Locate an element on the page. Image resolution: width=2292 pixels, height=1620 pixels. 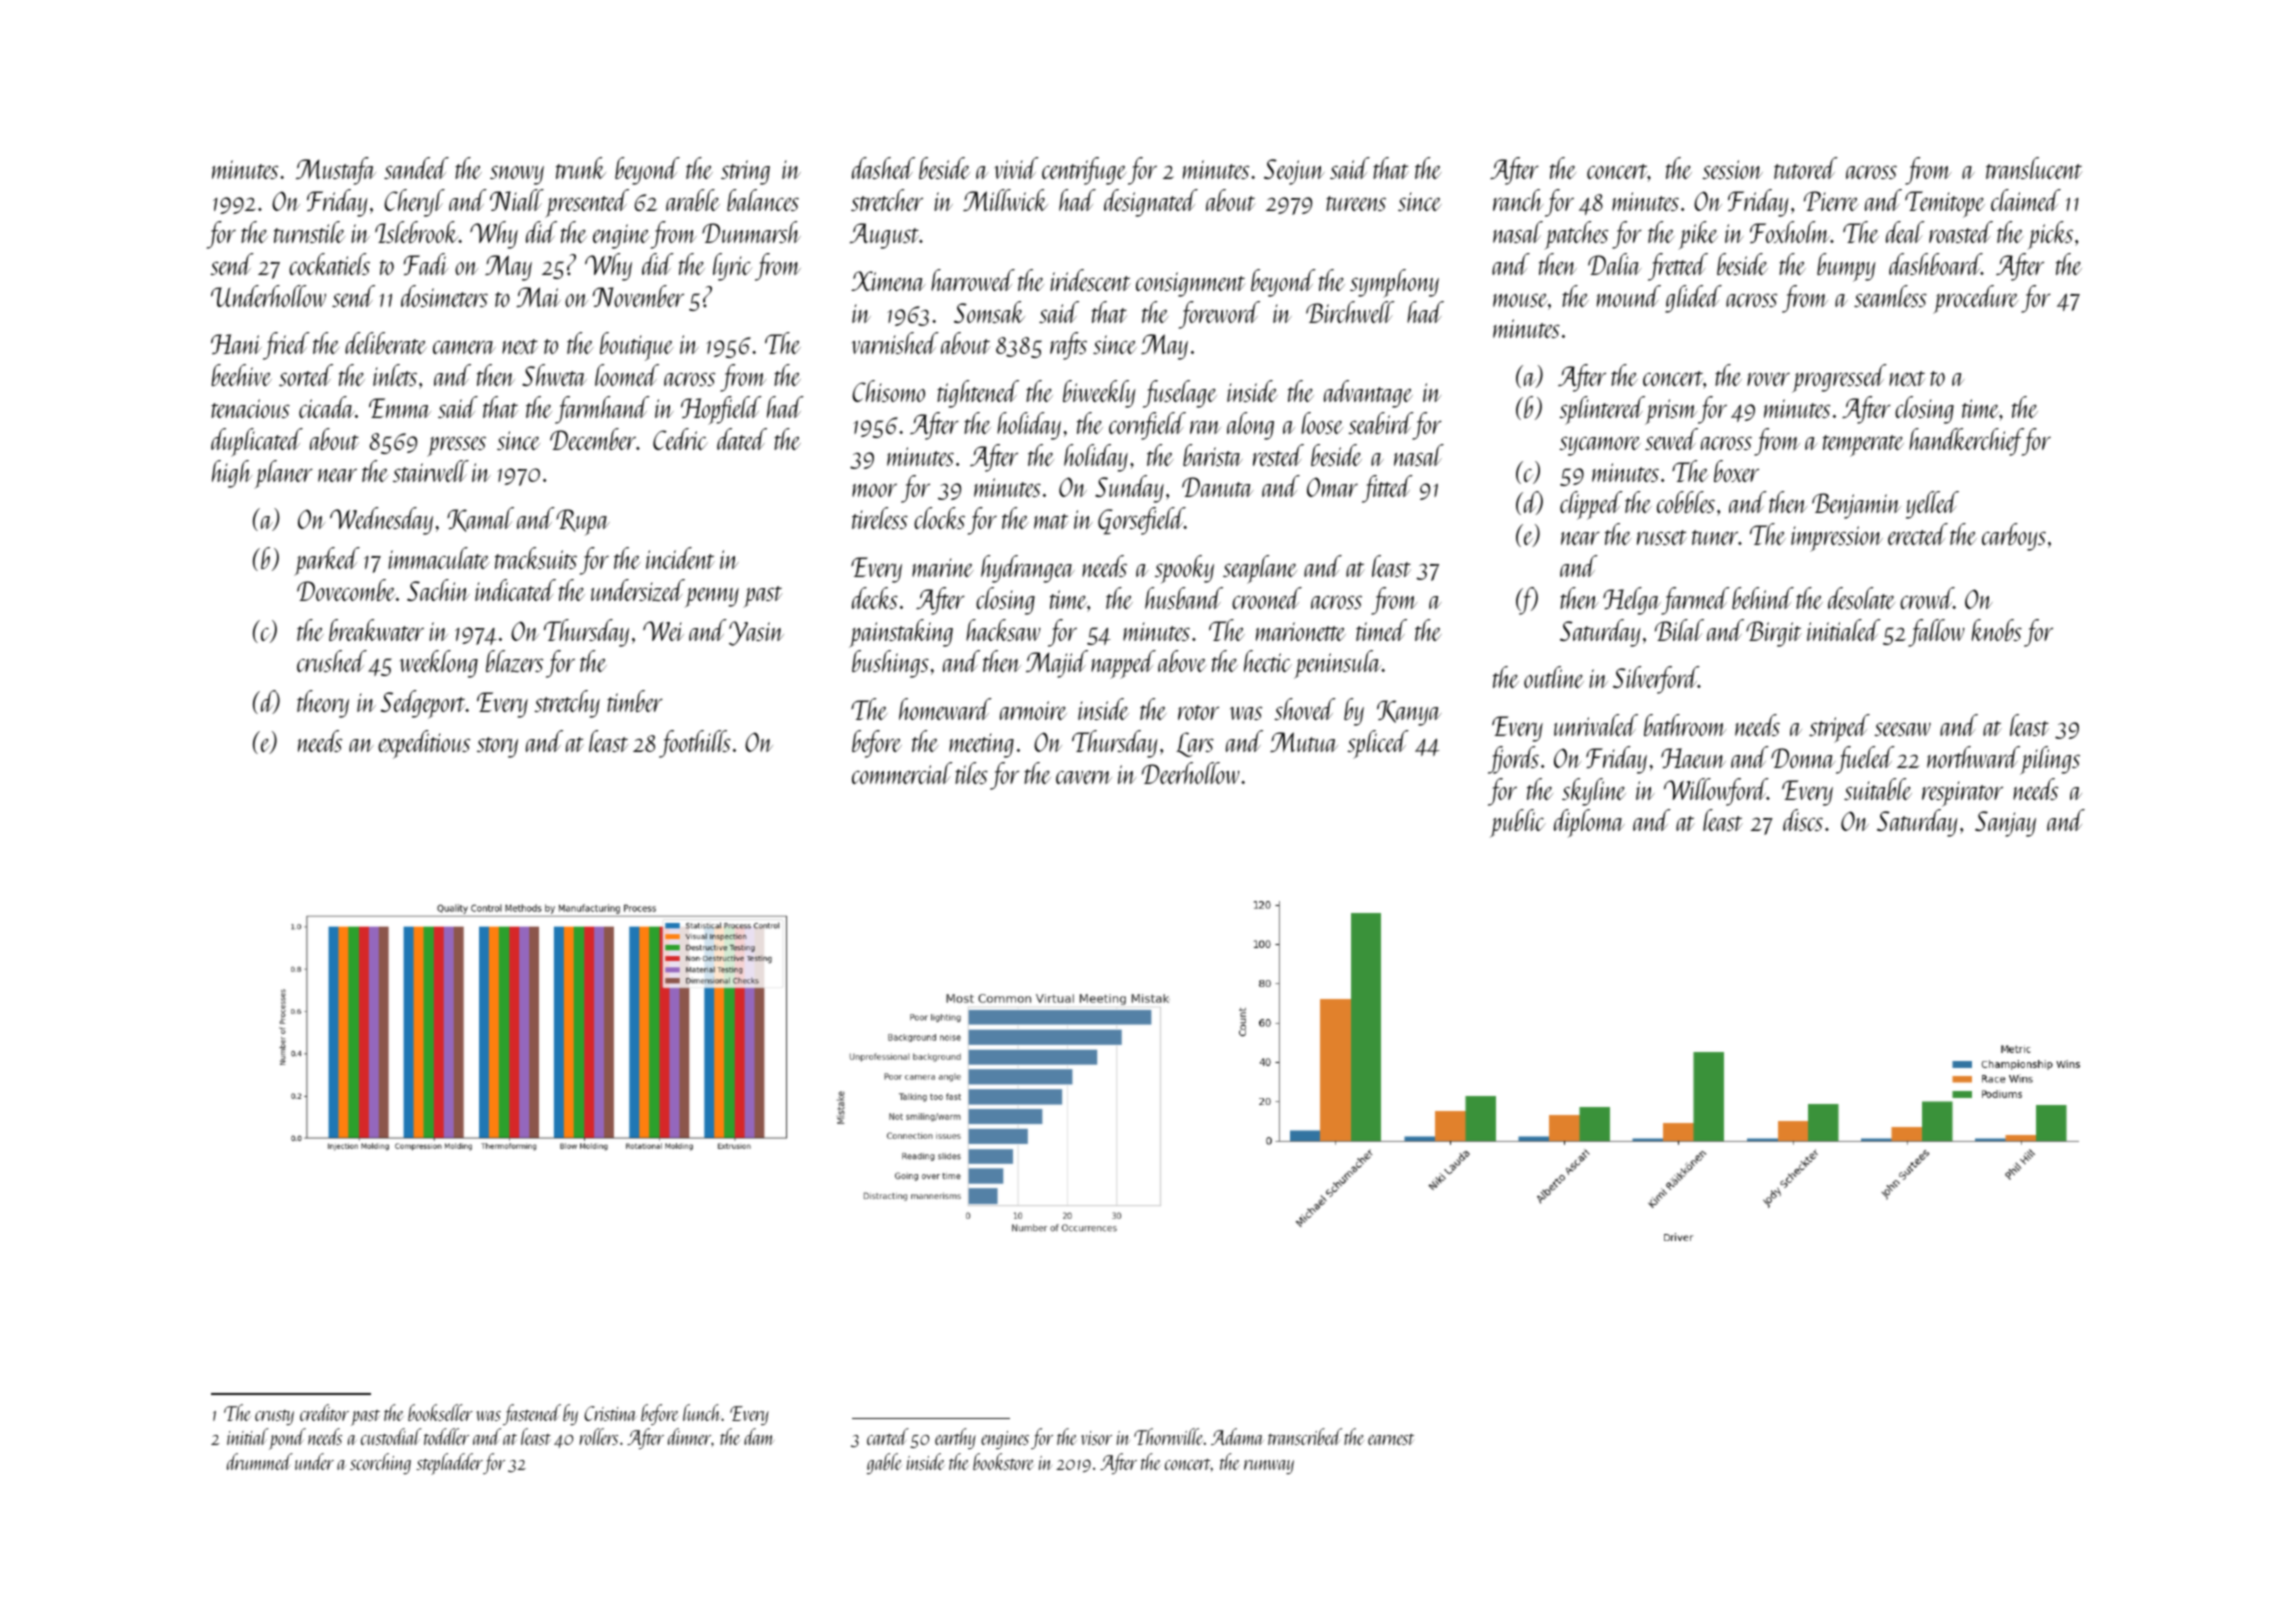
Adama is located at coordinates (1237, 1436).
